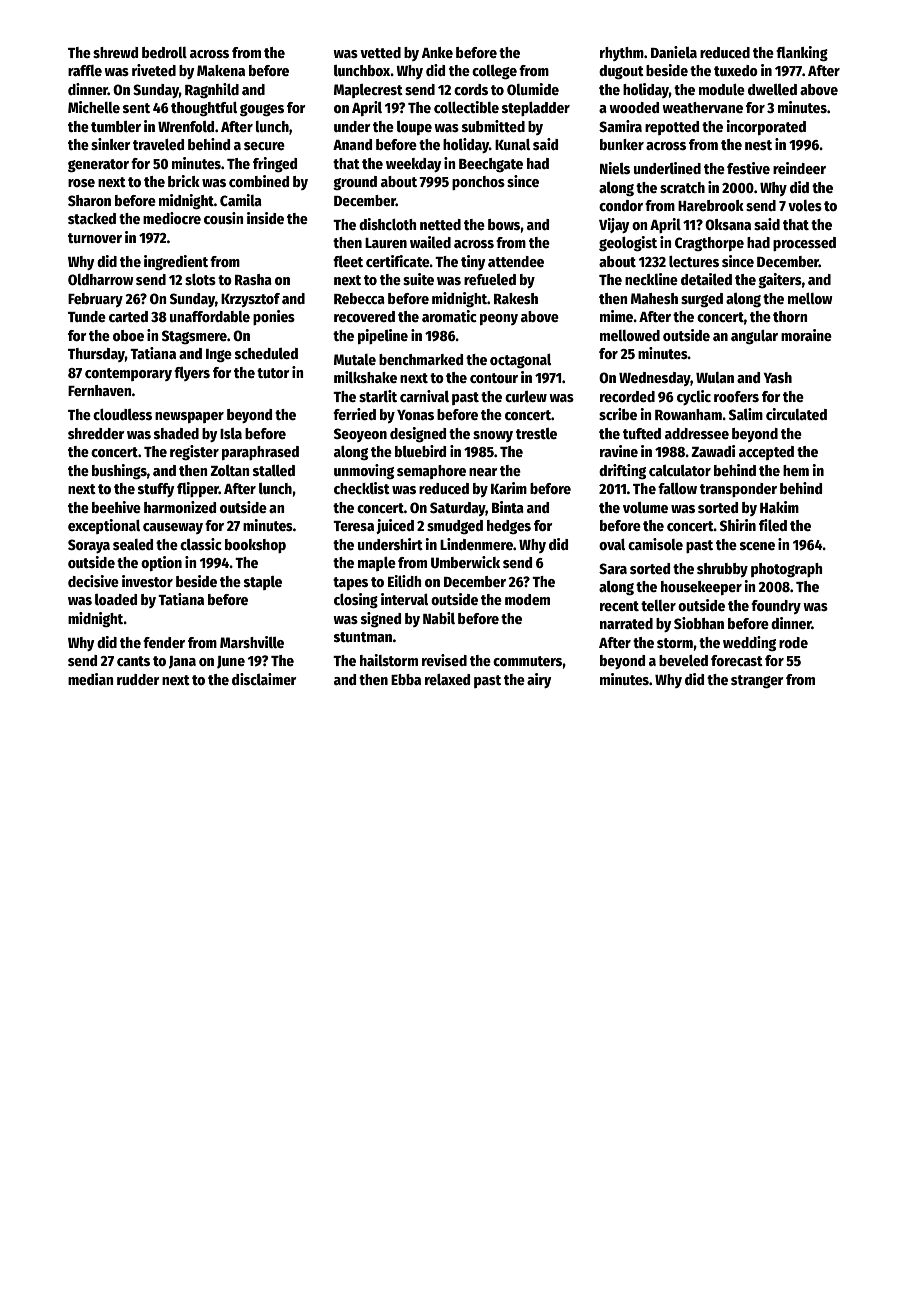 The height and width of the screenshot is (1316, 908). I want to click on Cragthorpe, so click(709, 244).
